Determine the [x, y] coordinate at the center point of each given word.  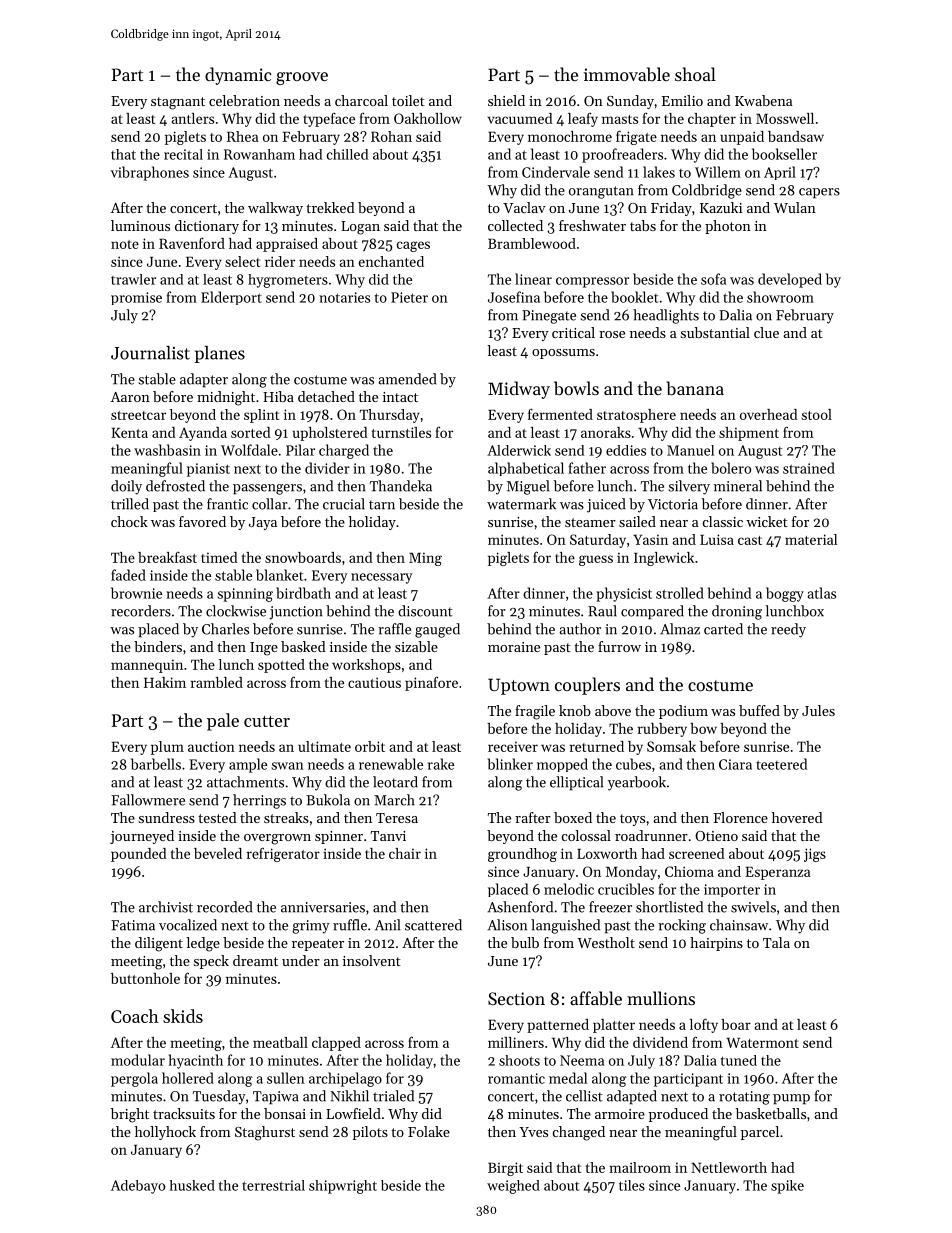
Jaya [263, 523]
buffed [759, 710]
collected [515, 225]
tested [217, 817]
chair [405, 853]
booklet [634, 297]
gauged [437, 630]
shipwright [343, 1187]
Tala [776, 942]
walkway [275, 209]
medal [568, 1078]
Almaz [680, 629]
